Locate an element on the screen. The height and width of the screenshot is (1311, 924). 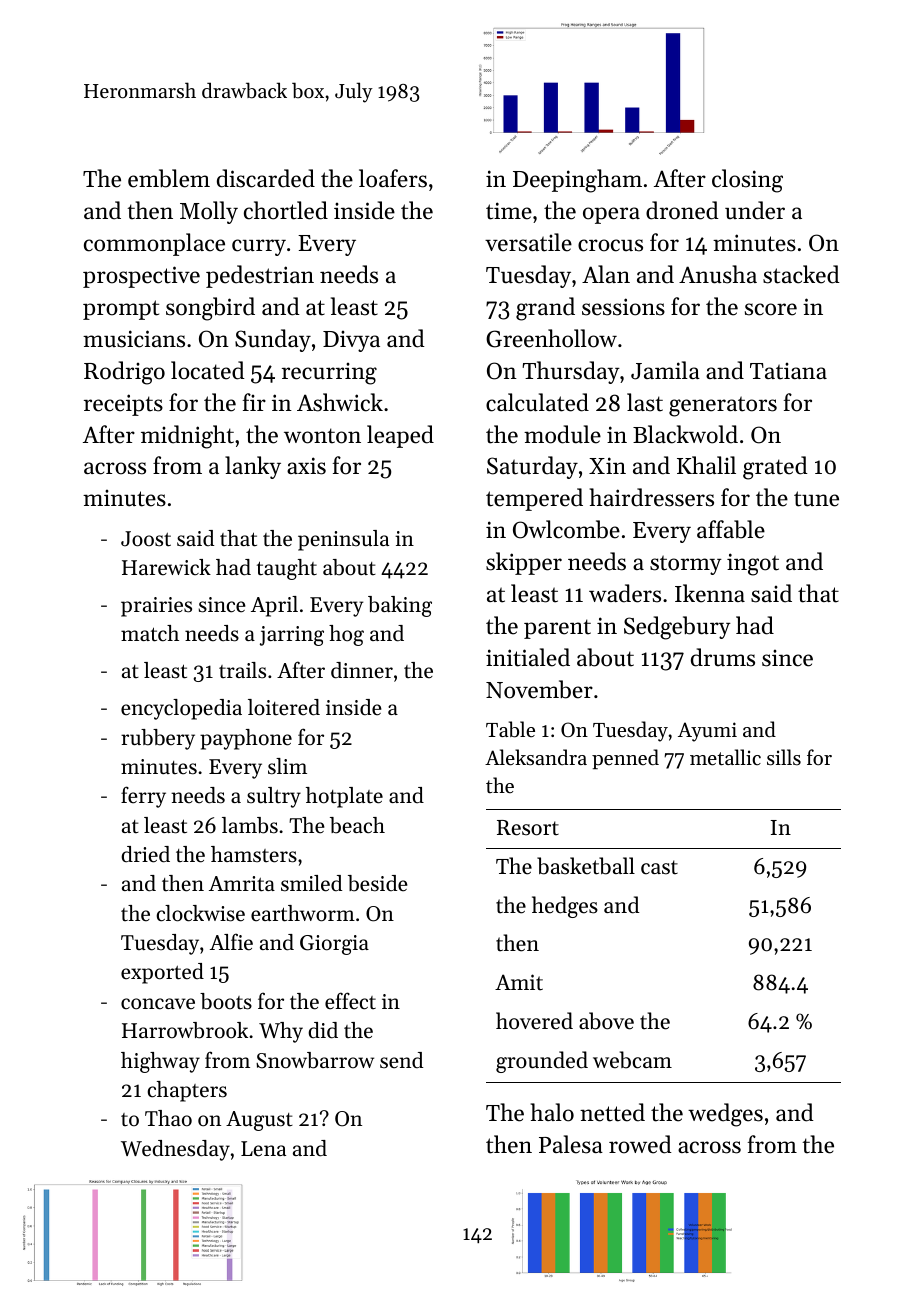
receipts is located at coordinates (123, 405).
